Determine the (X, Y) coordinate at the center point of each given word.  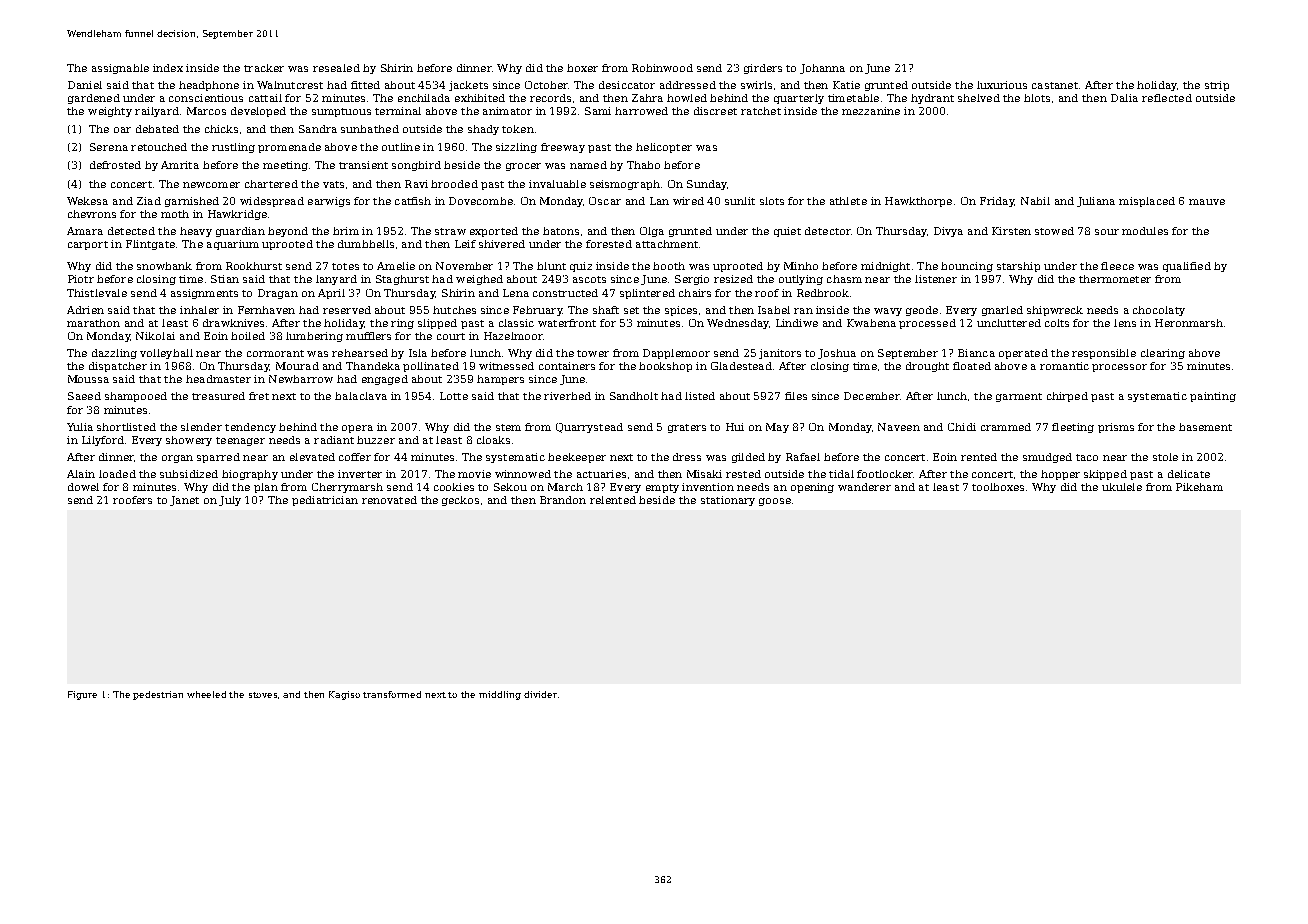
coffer (355, 457)
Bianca (976, 353)
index (168, 68)
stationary (728, 501)
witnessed (506, 366)
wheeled (206, 694)
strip (1217, 86)
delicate (1189, 474)
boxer (582, 68)
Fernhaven (266, 310)
